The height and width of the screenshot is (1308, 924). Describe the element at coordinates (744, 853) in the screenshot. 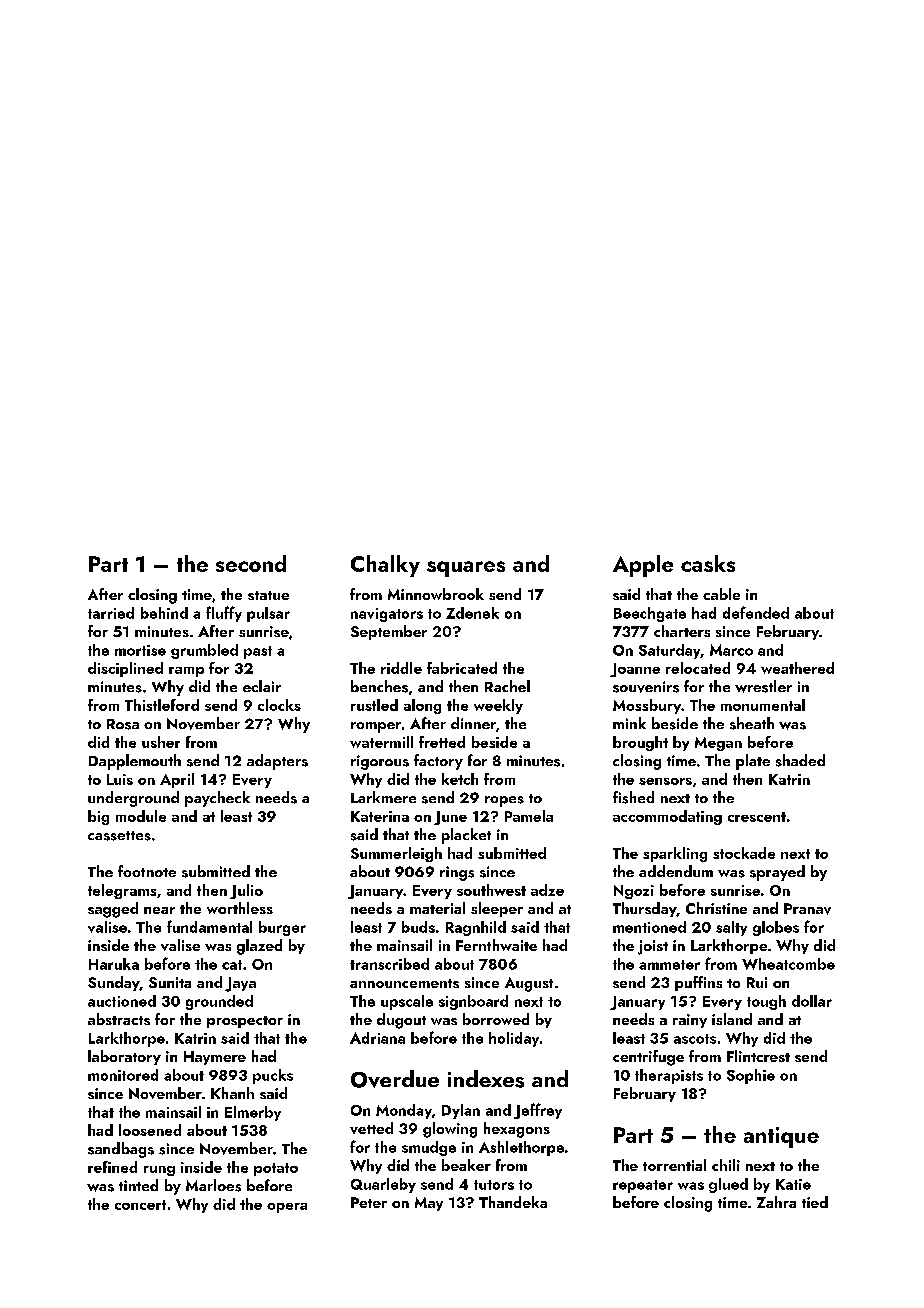

I see `stockade` at that location.
